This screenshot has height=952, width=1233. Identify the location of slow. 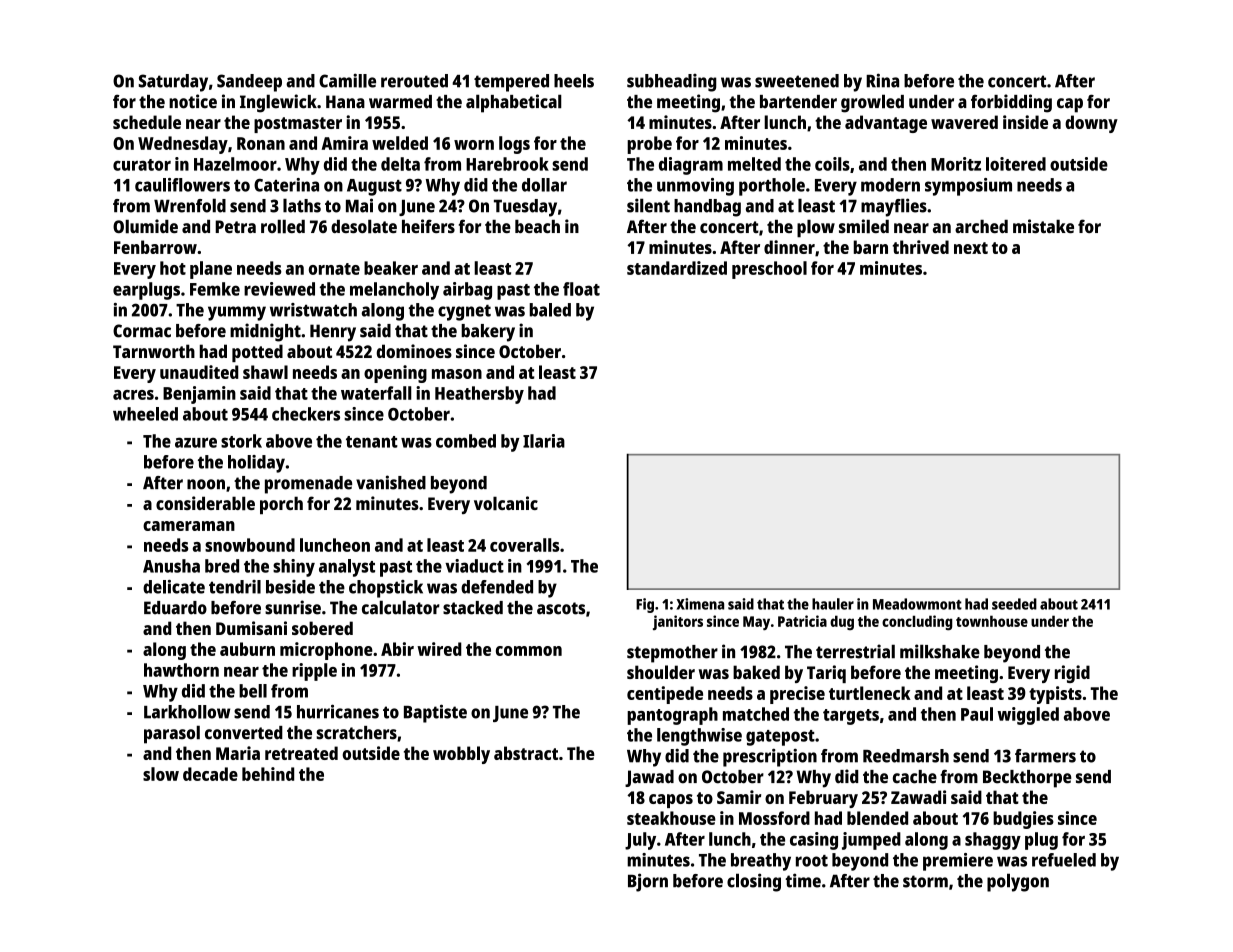
(161, 774).
